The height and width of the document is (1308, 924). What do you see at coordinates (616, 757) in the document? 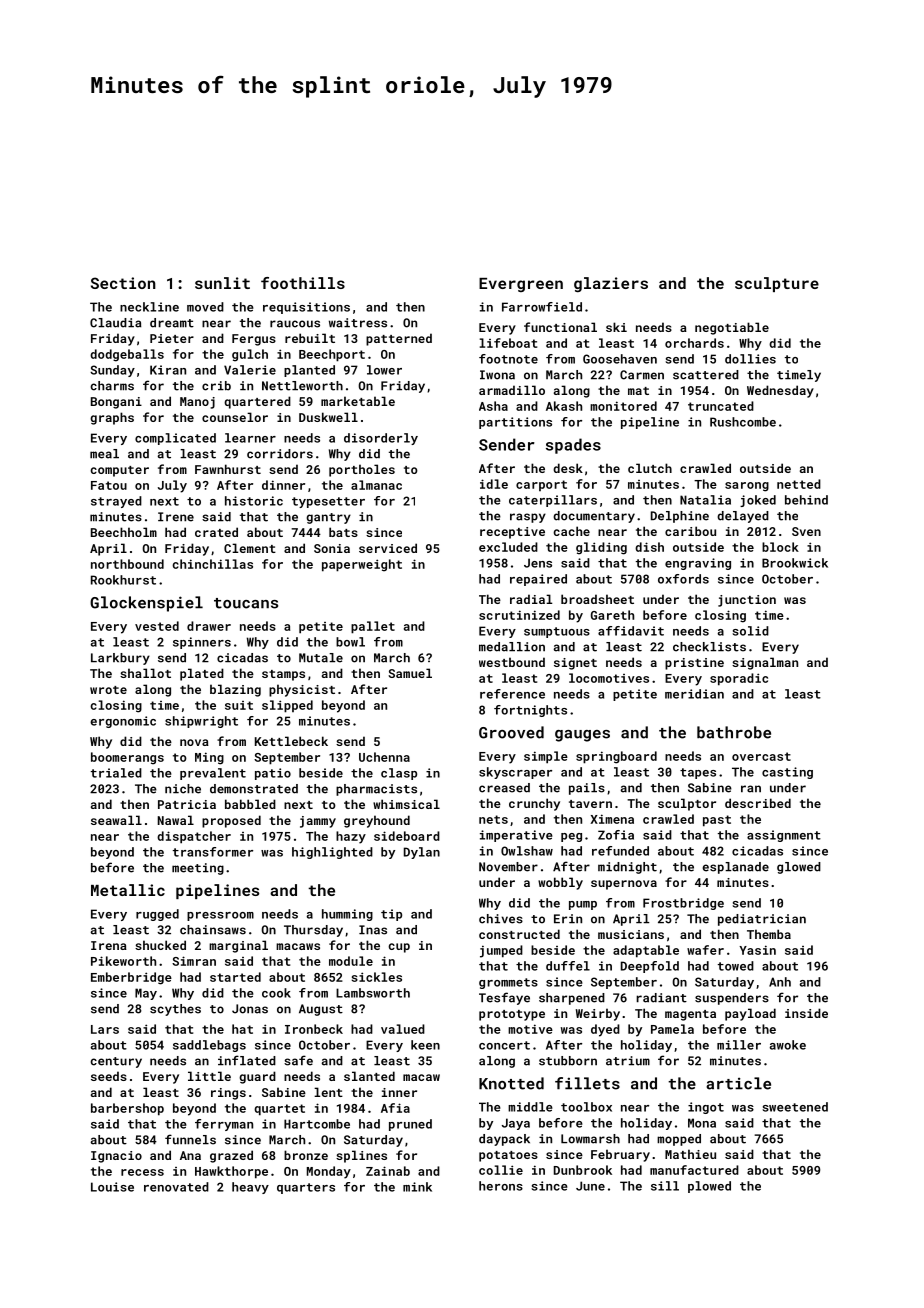
I see `springboard` at bounding box center [616, 757].
